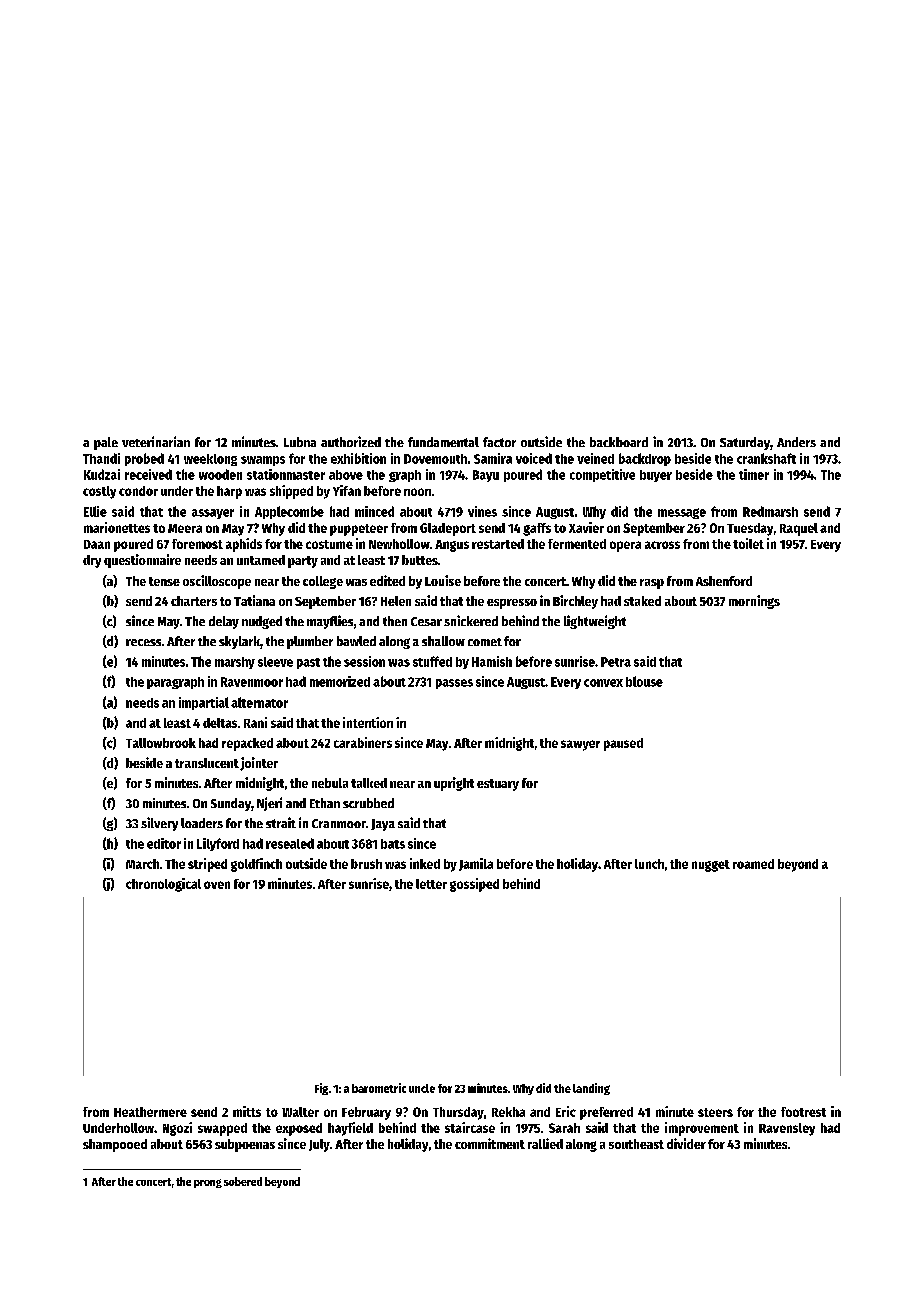 This image has height=1308, width=924. Describe the element at coordinates (356, 641) in the image. I see `bawled` at that location.
